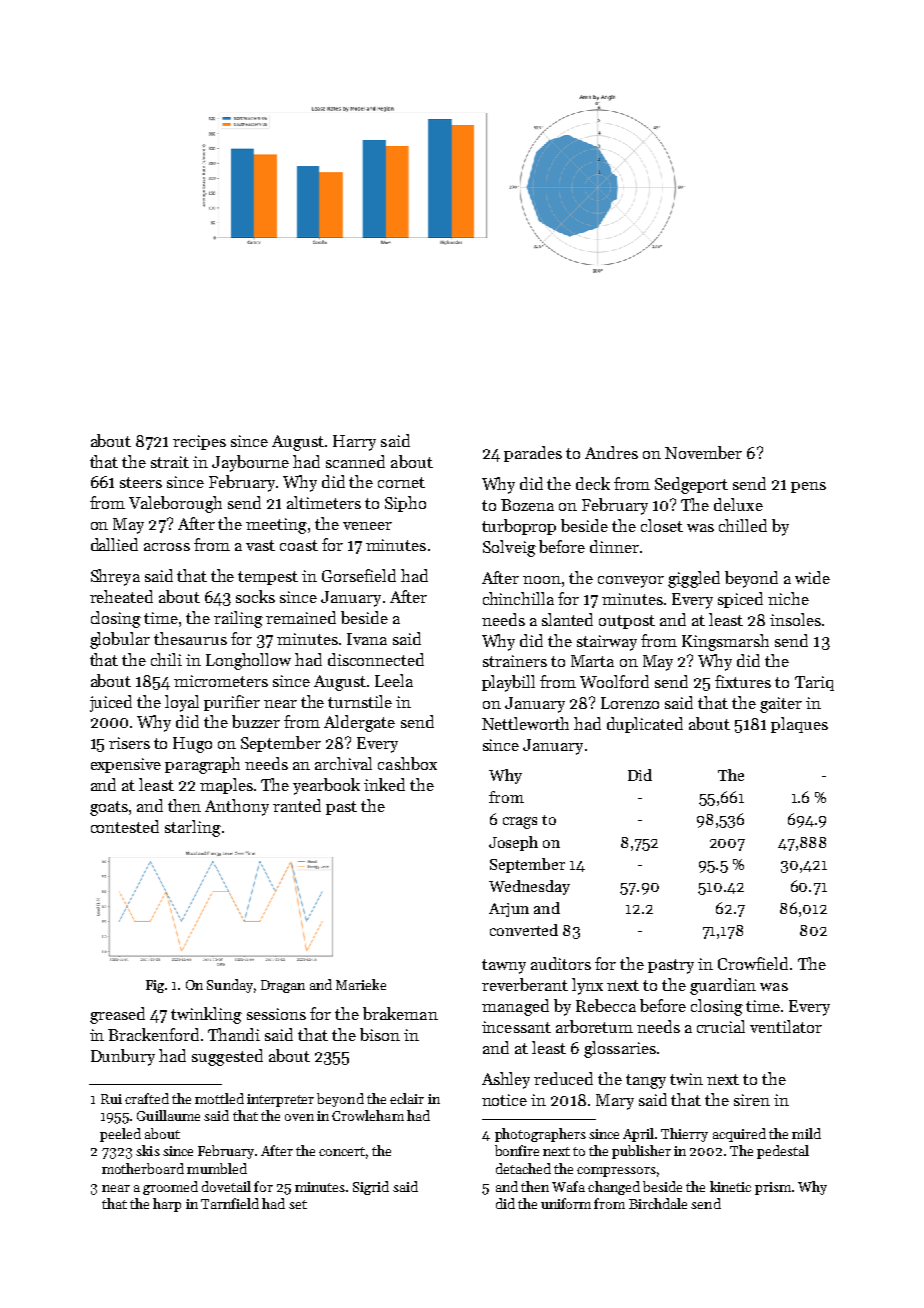  What do you see at coordinates (515, 661) in the document?
I see `strainers` at bounding box center [515, 661].
